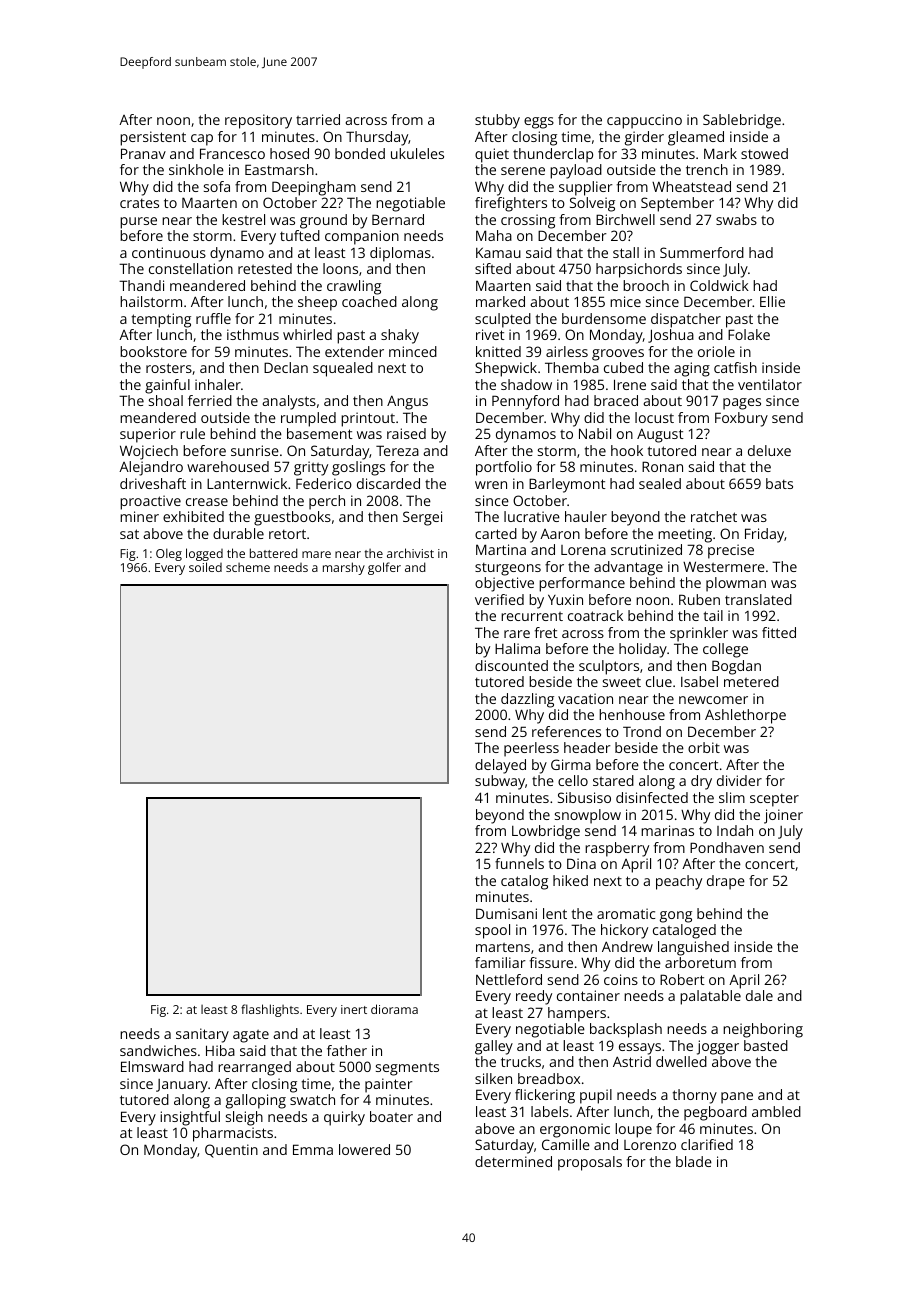 The width and height of the page is (924, 1314). Describe the element at coordinates (218, 384) in the page. I see `inhaler` at that location.
